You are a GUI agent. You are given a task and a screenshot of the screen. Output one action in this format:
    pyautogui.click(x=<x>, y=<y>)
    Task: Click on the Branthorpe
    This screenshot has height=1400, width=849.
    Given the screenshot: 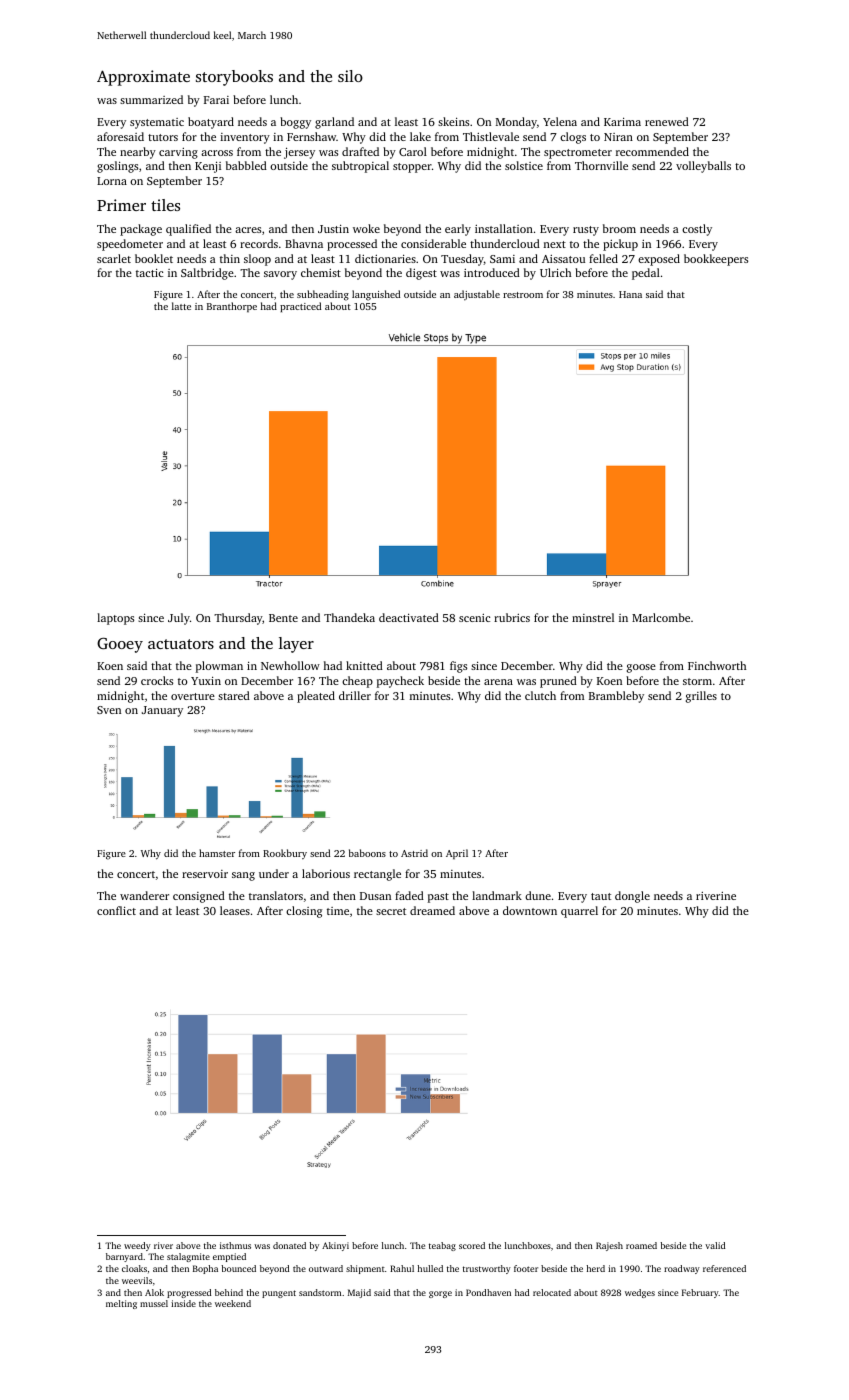 What is the action you would take?
    pyautogui.click(x=232, y=307)
